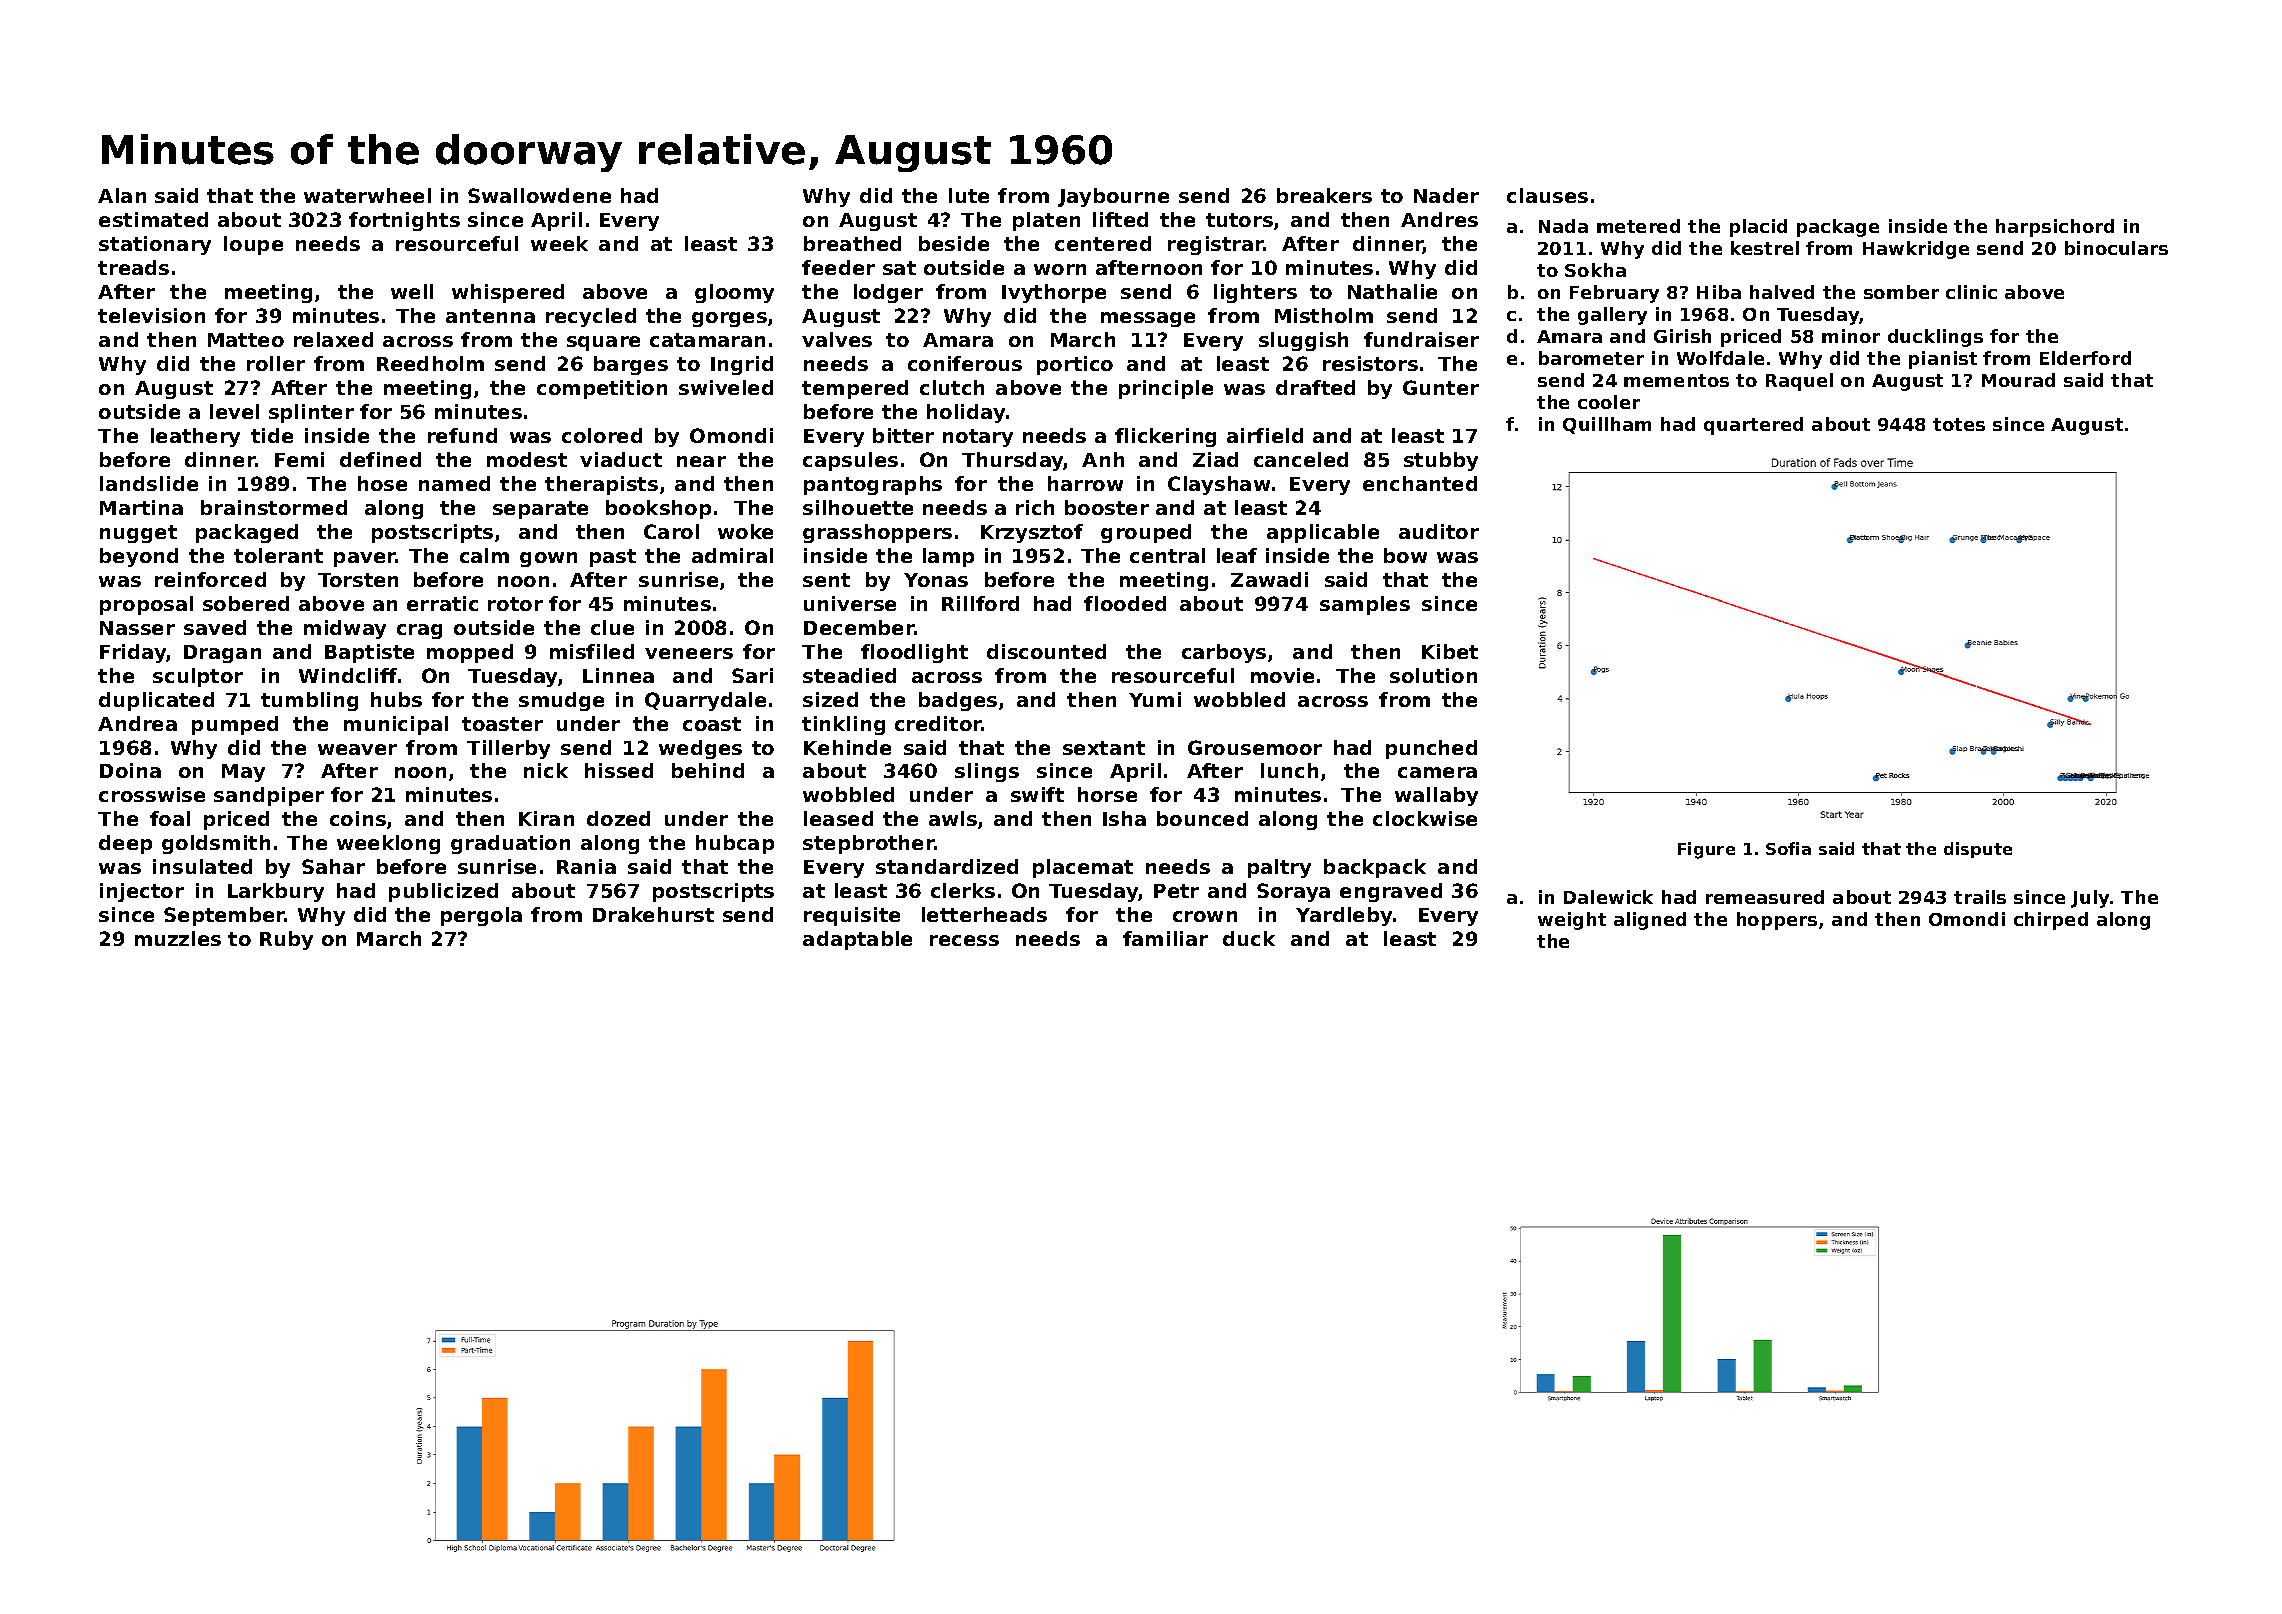  I want to click on muzzles, so click(178, 938).
